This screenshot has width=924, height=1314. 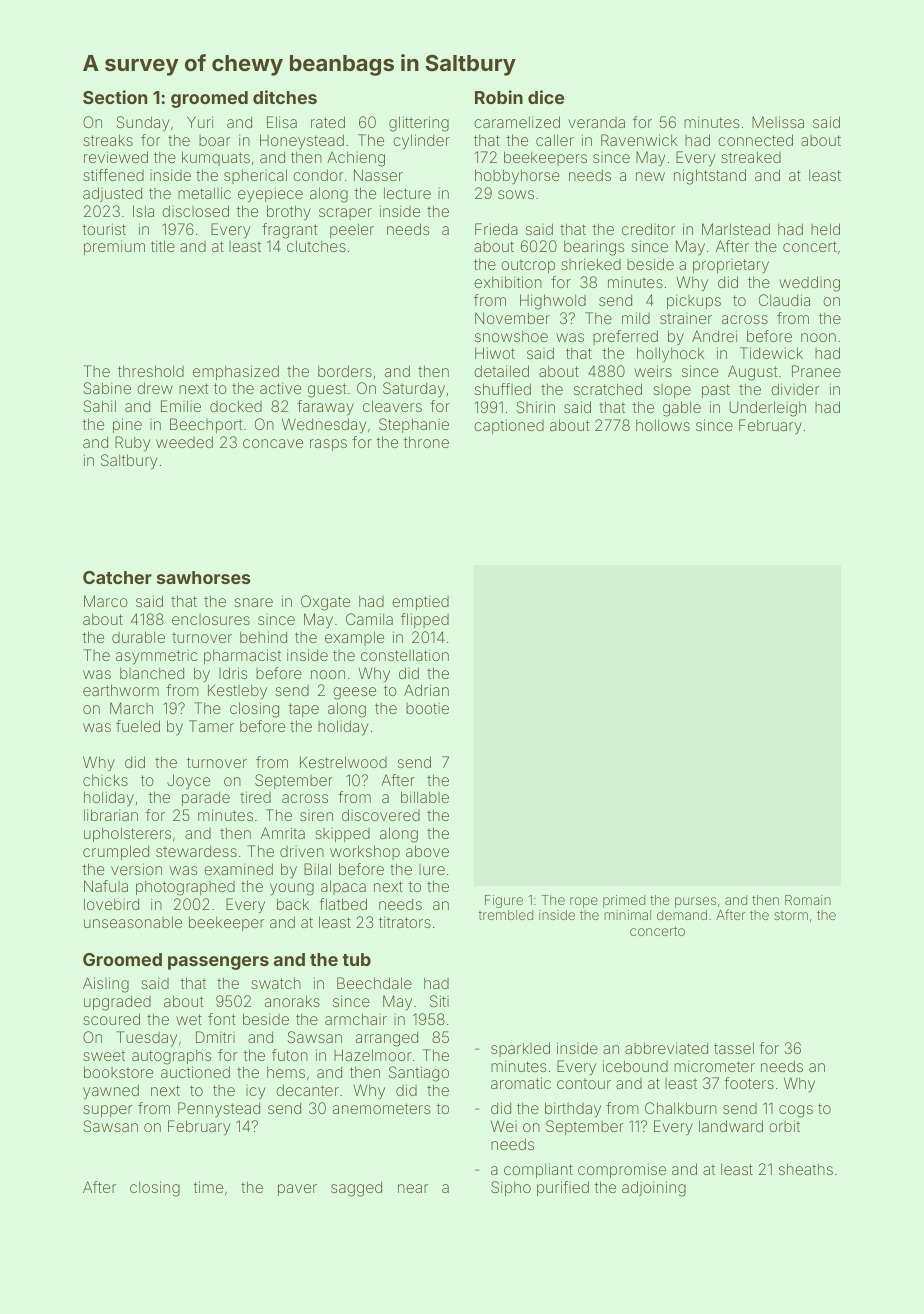 I want to click on nightstand, so click(x=710, y=177).
